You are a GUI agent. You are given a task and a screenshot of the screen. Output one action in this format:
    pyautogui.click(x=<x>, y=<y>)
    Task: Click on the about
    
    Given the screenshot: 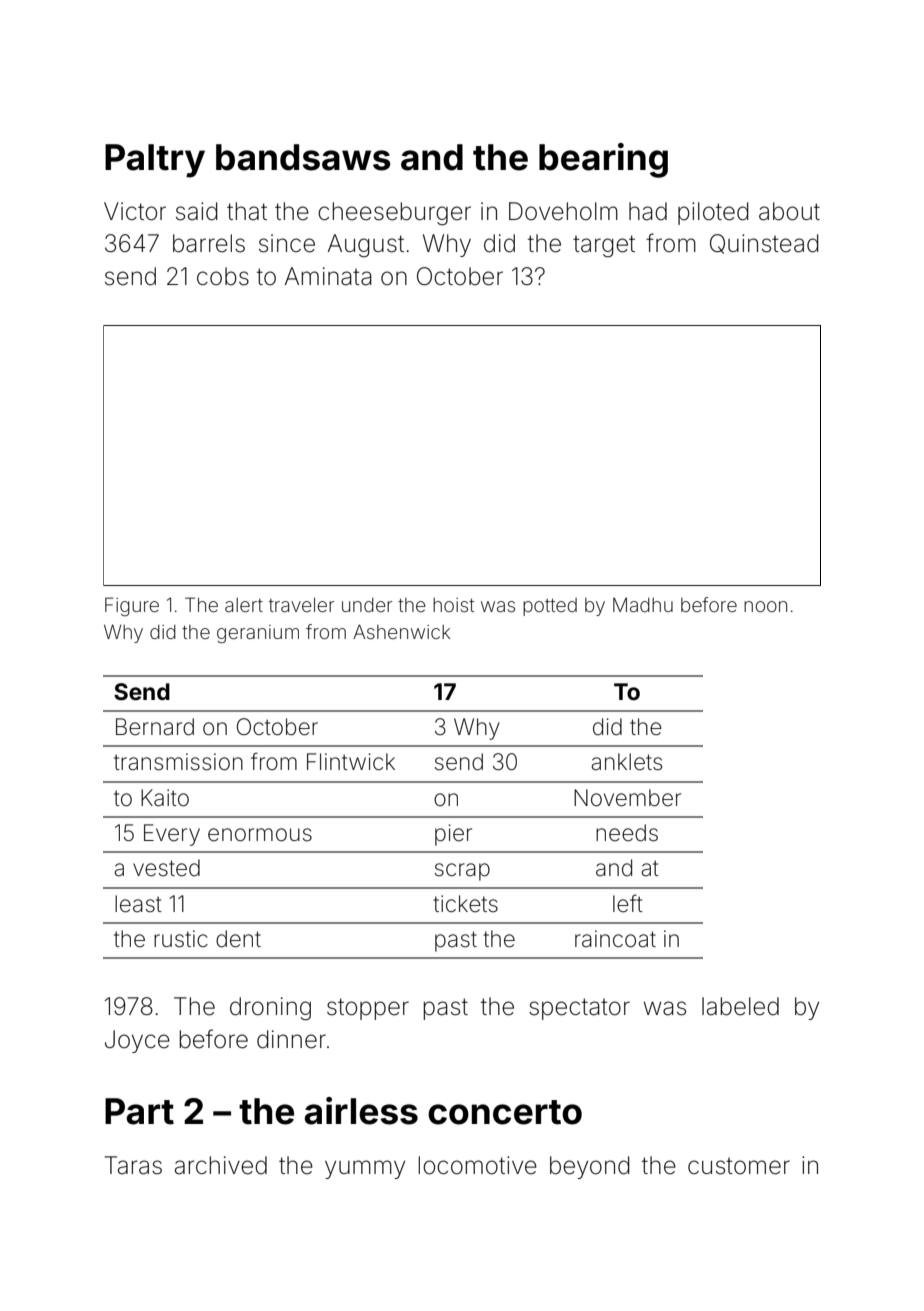 What is the action you would take?
    pyautogui.click(x=789, y=211)
